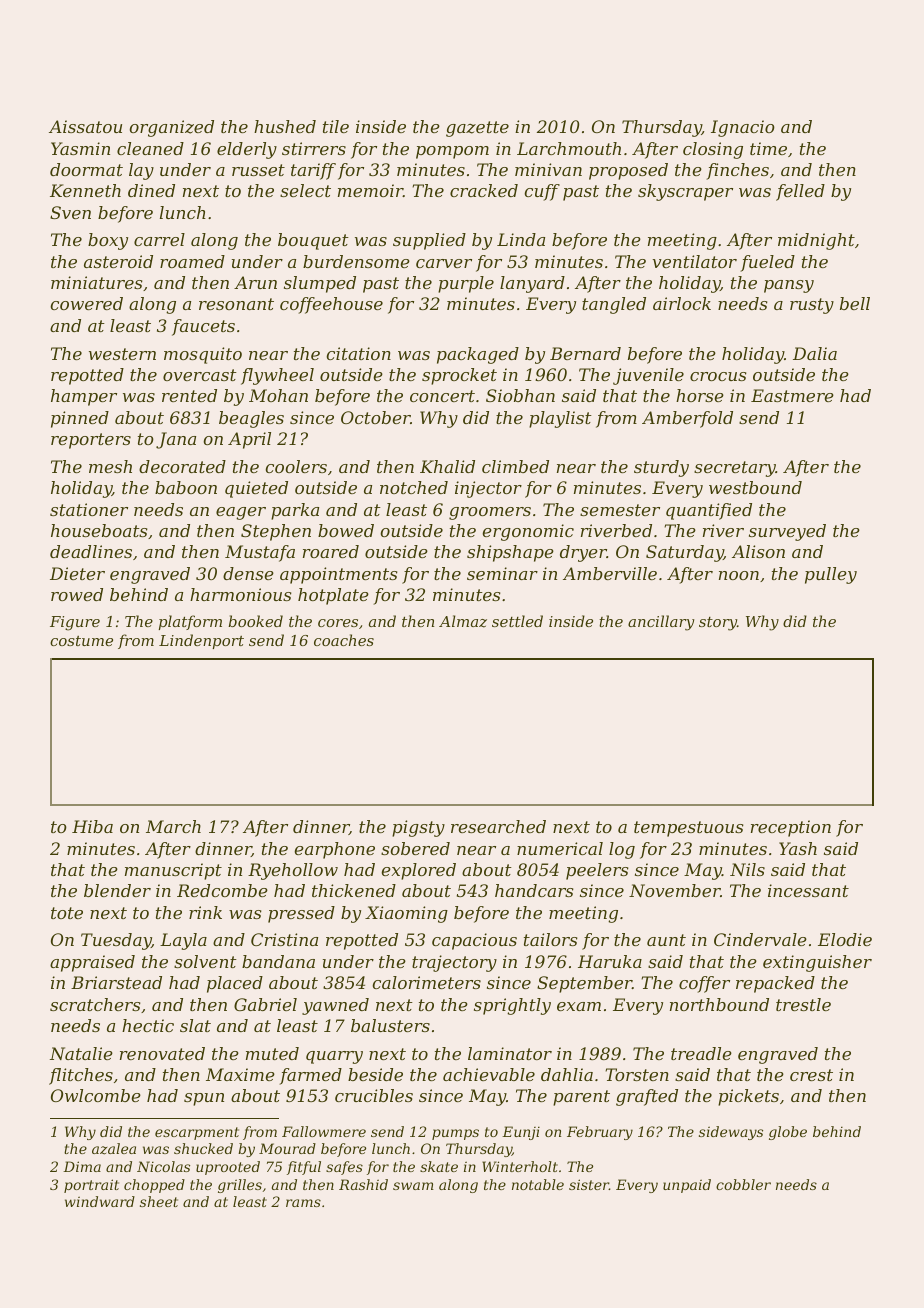 This document has width=924, height=1308. What do you see at coordinates (203, 355) in the document?
I see `mosquito` at bounding box center [203, 355].
